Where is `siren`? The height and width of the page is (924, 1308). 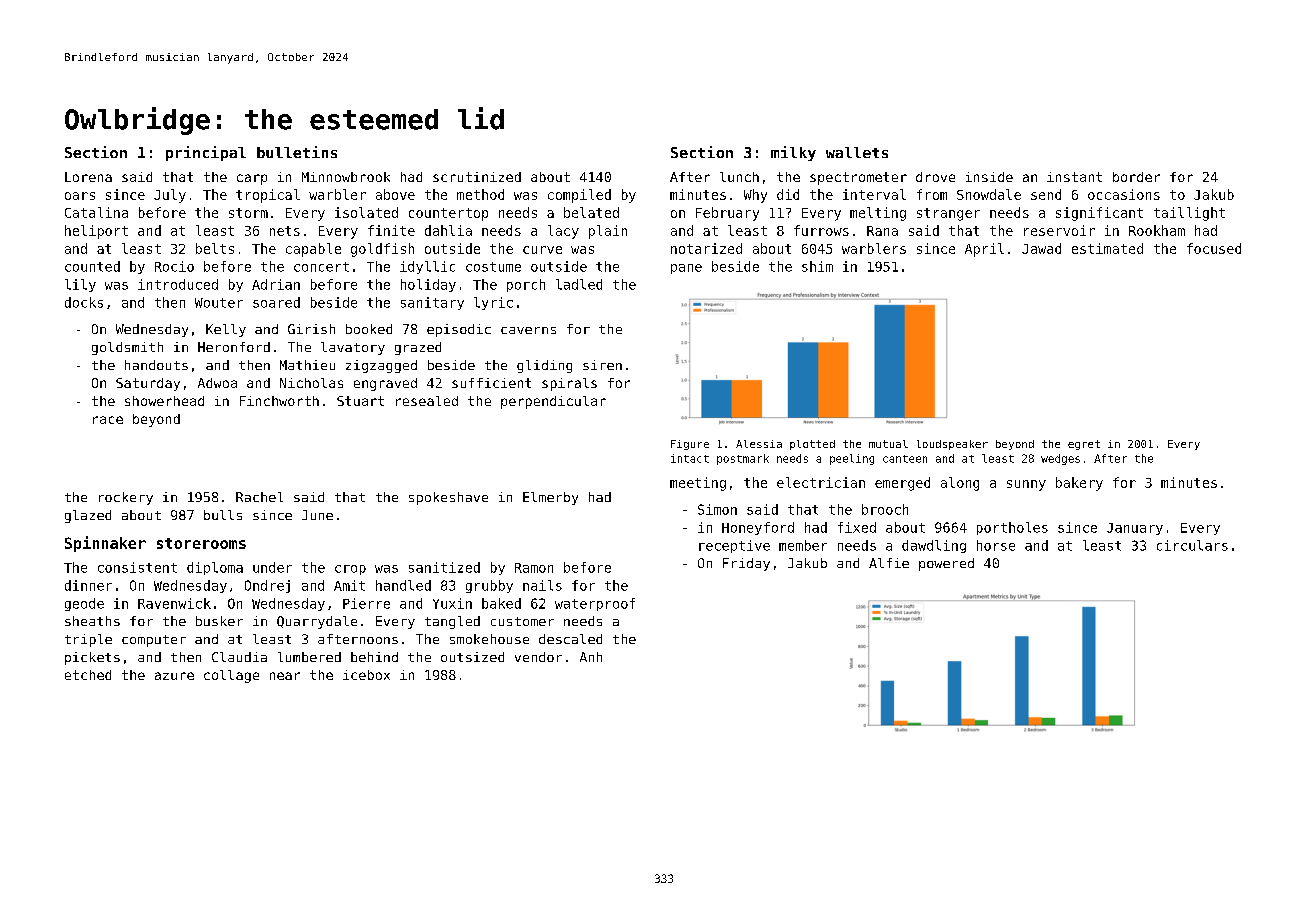
siren is located at coordinates (602, 365).
